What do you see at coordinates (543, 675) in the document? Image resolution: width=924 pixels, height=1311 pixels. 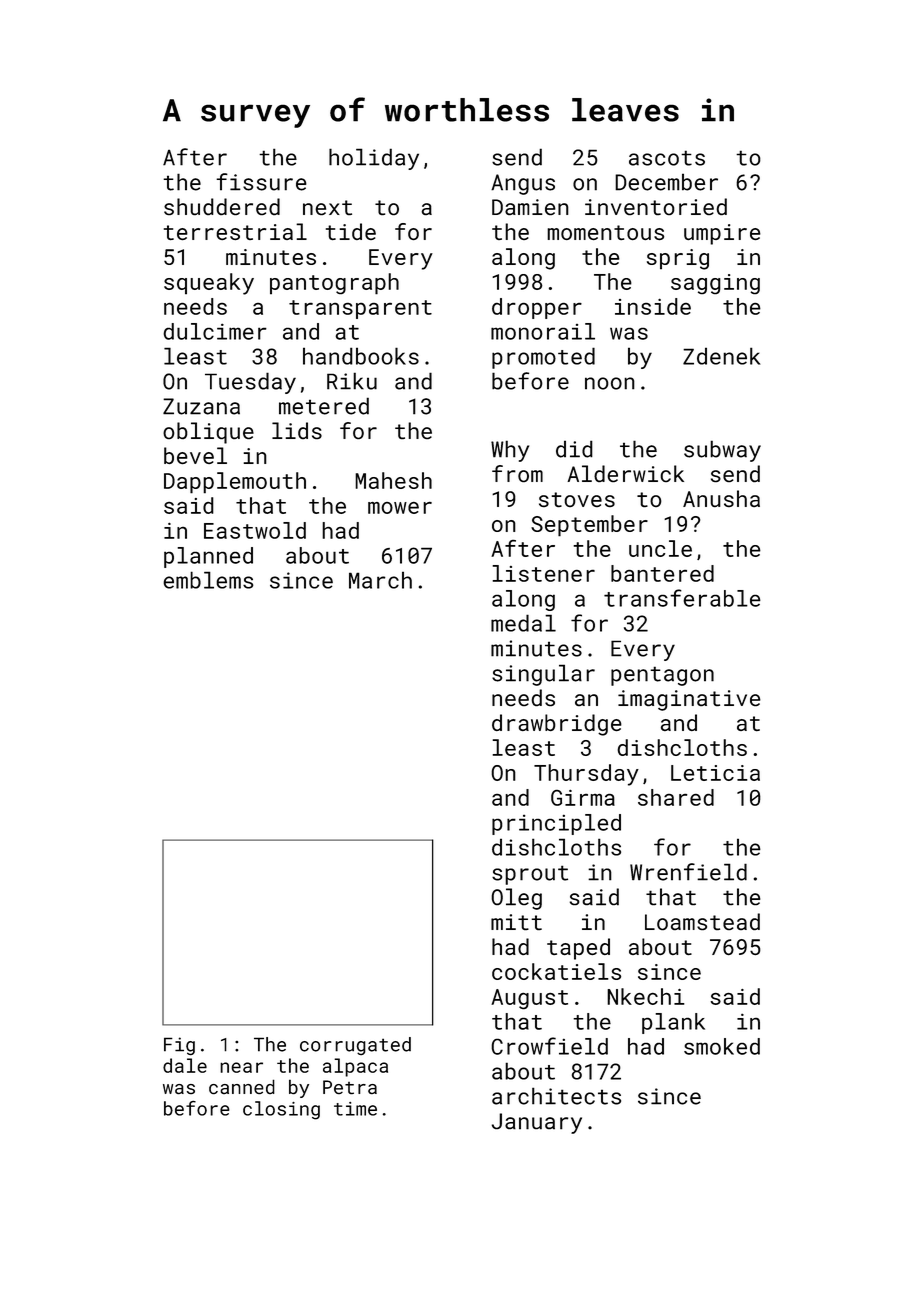 I see `singular` at bounding box center [543, 675].
